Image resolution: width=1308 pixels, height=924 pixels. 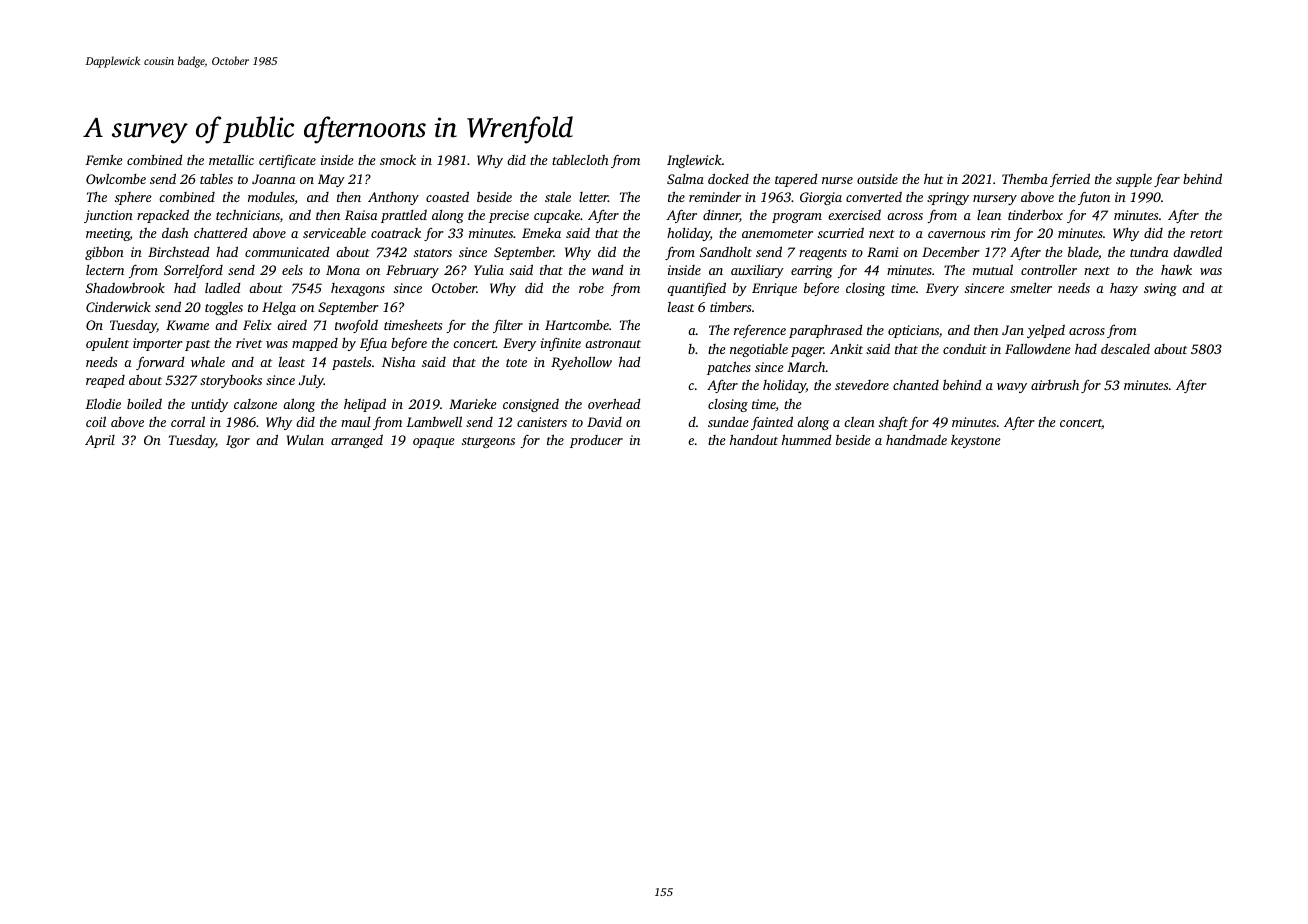 I want to click on Inglewick, so click(x=694, y=161).
